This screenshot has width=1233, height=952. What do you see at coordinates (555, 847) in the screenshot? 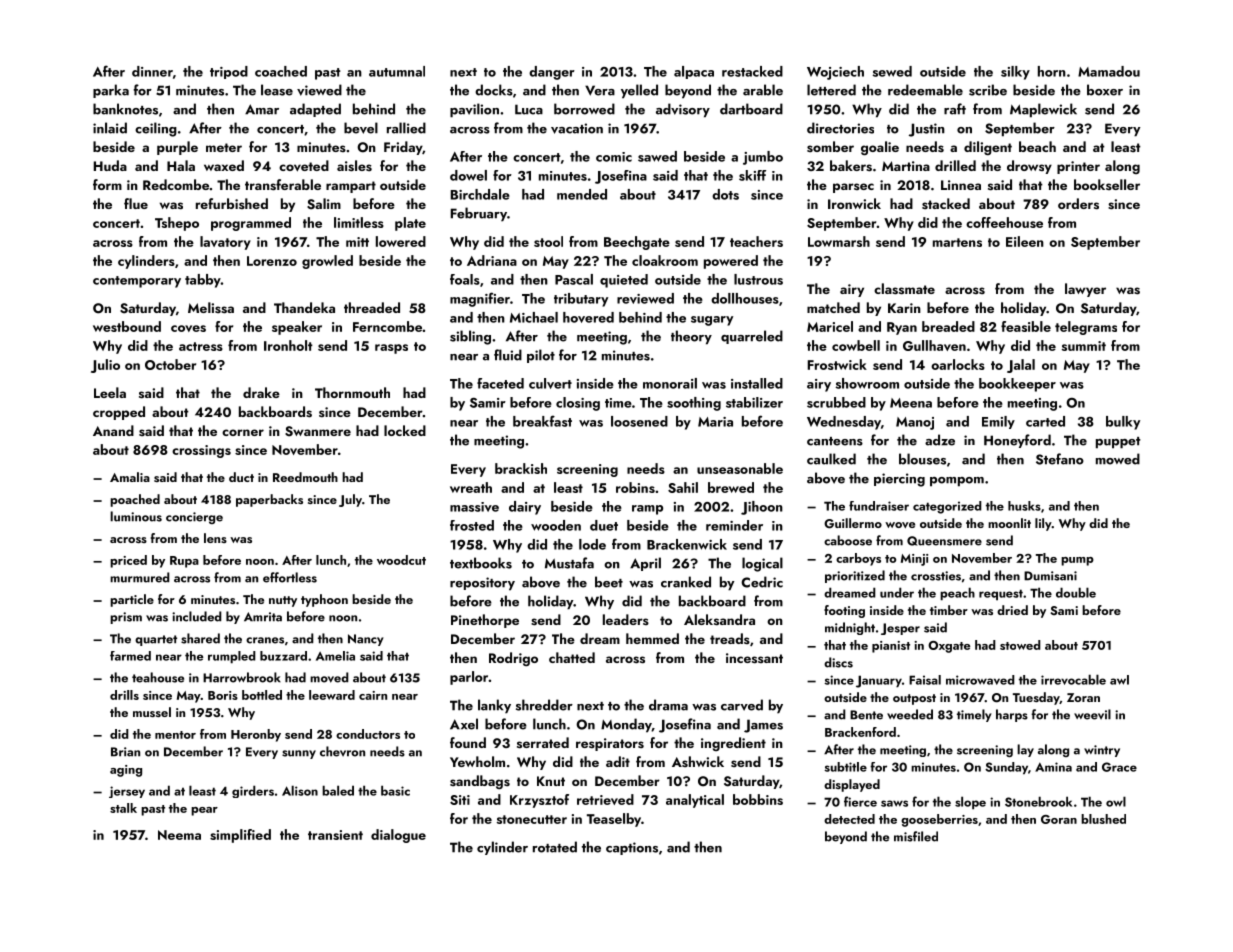
I see `rotated` at bounding box center [555, 847].
